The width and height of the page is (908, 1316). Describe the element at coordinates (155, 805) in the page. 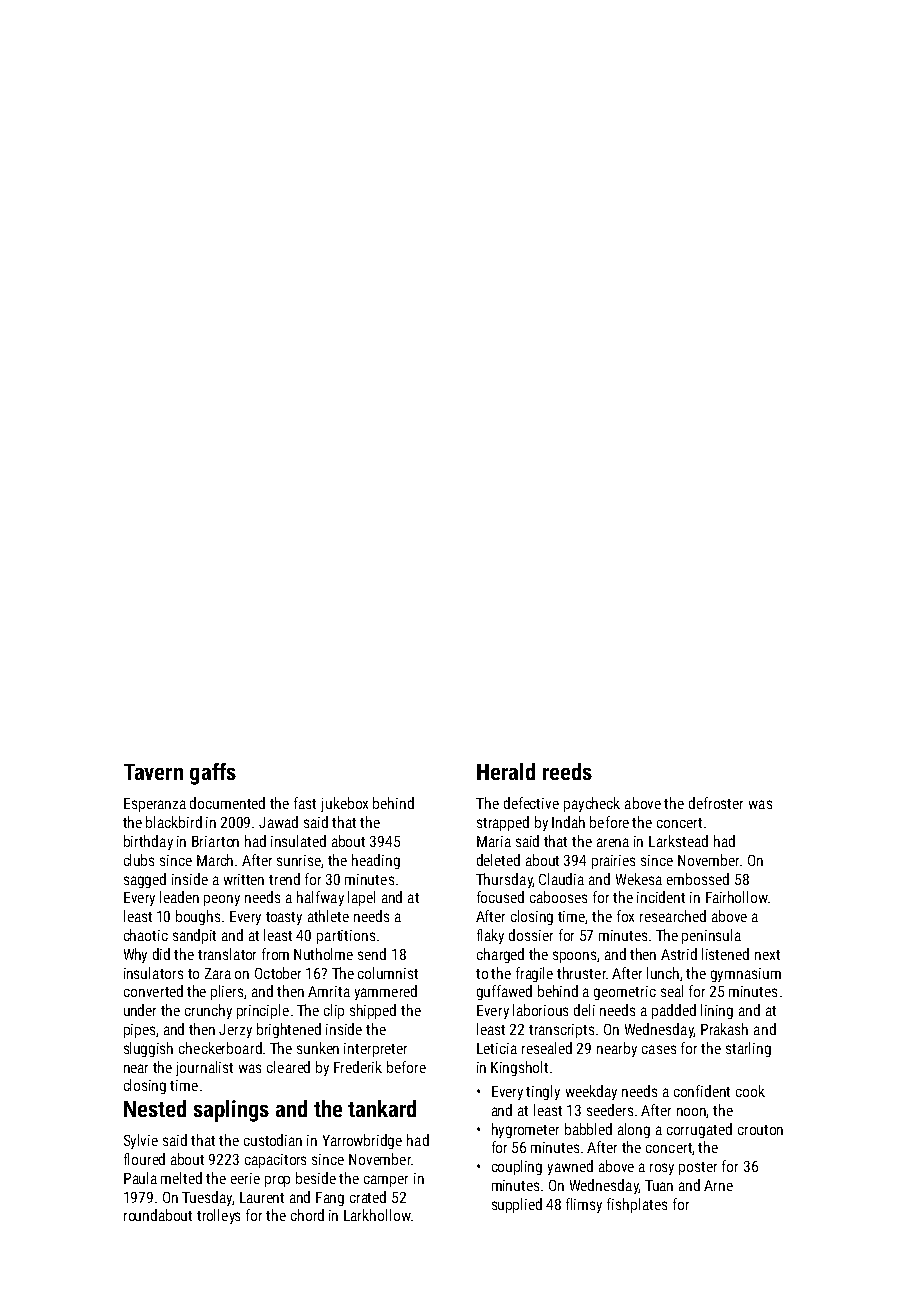

I see `Esperanza` at that location.
